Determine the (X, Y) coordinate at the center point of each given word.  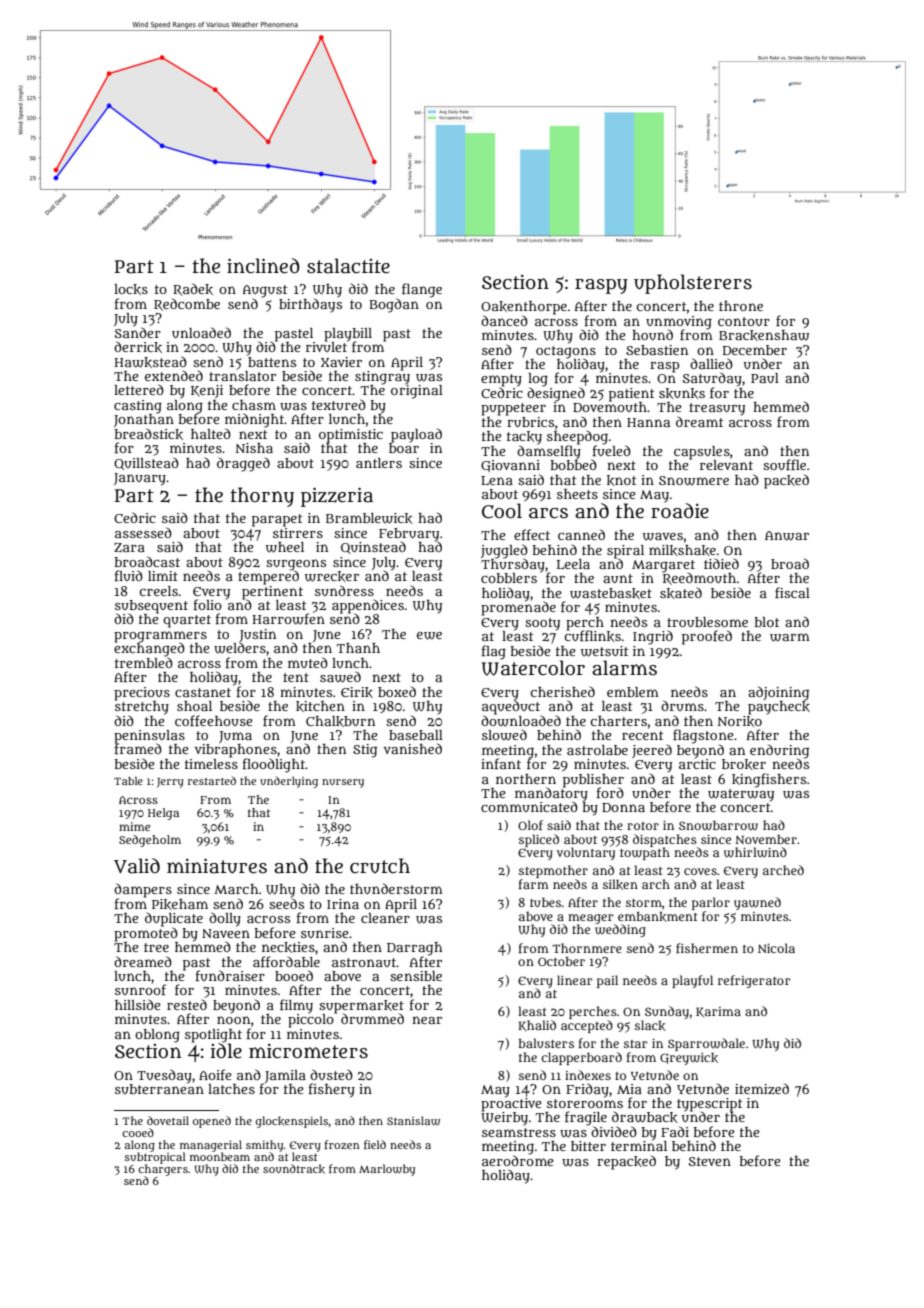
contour (744, 321)
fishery (332, 1090)
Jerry (170, 783)
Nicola (776, 948)
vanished (413, 748)
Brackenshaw (764, 335)
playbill (348, 334)
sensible (416, 976)
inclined (263, 266)
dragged (243, 464)
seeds (286, 903)
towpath (645, 853)
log (538, 380)
